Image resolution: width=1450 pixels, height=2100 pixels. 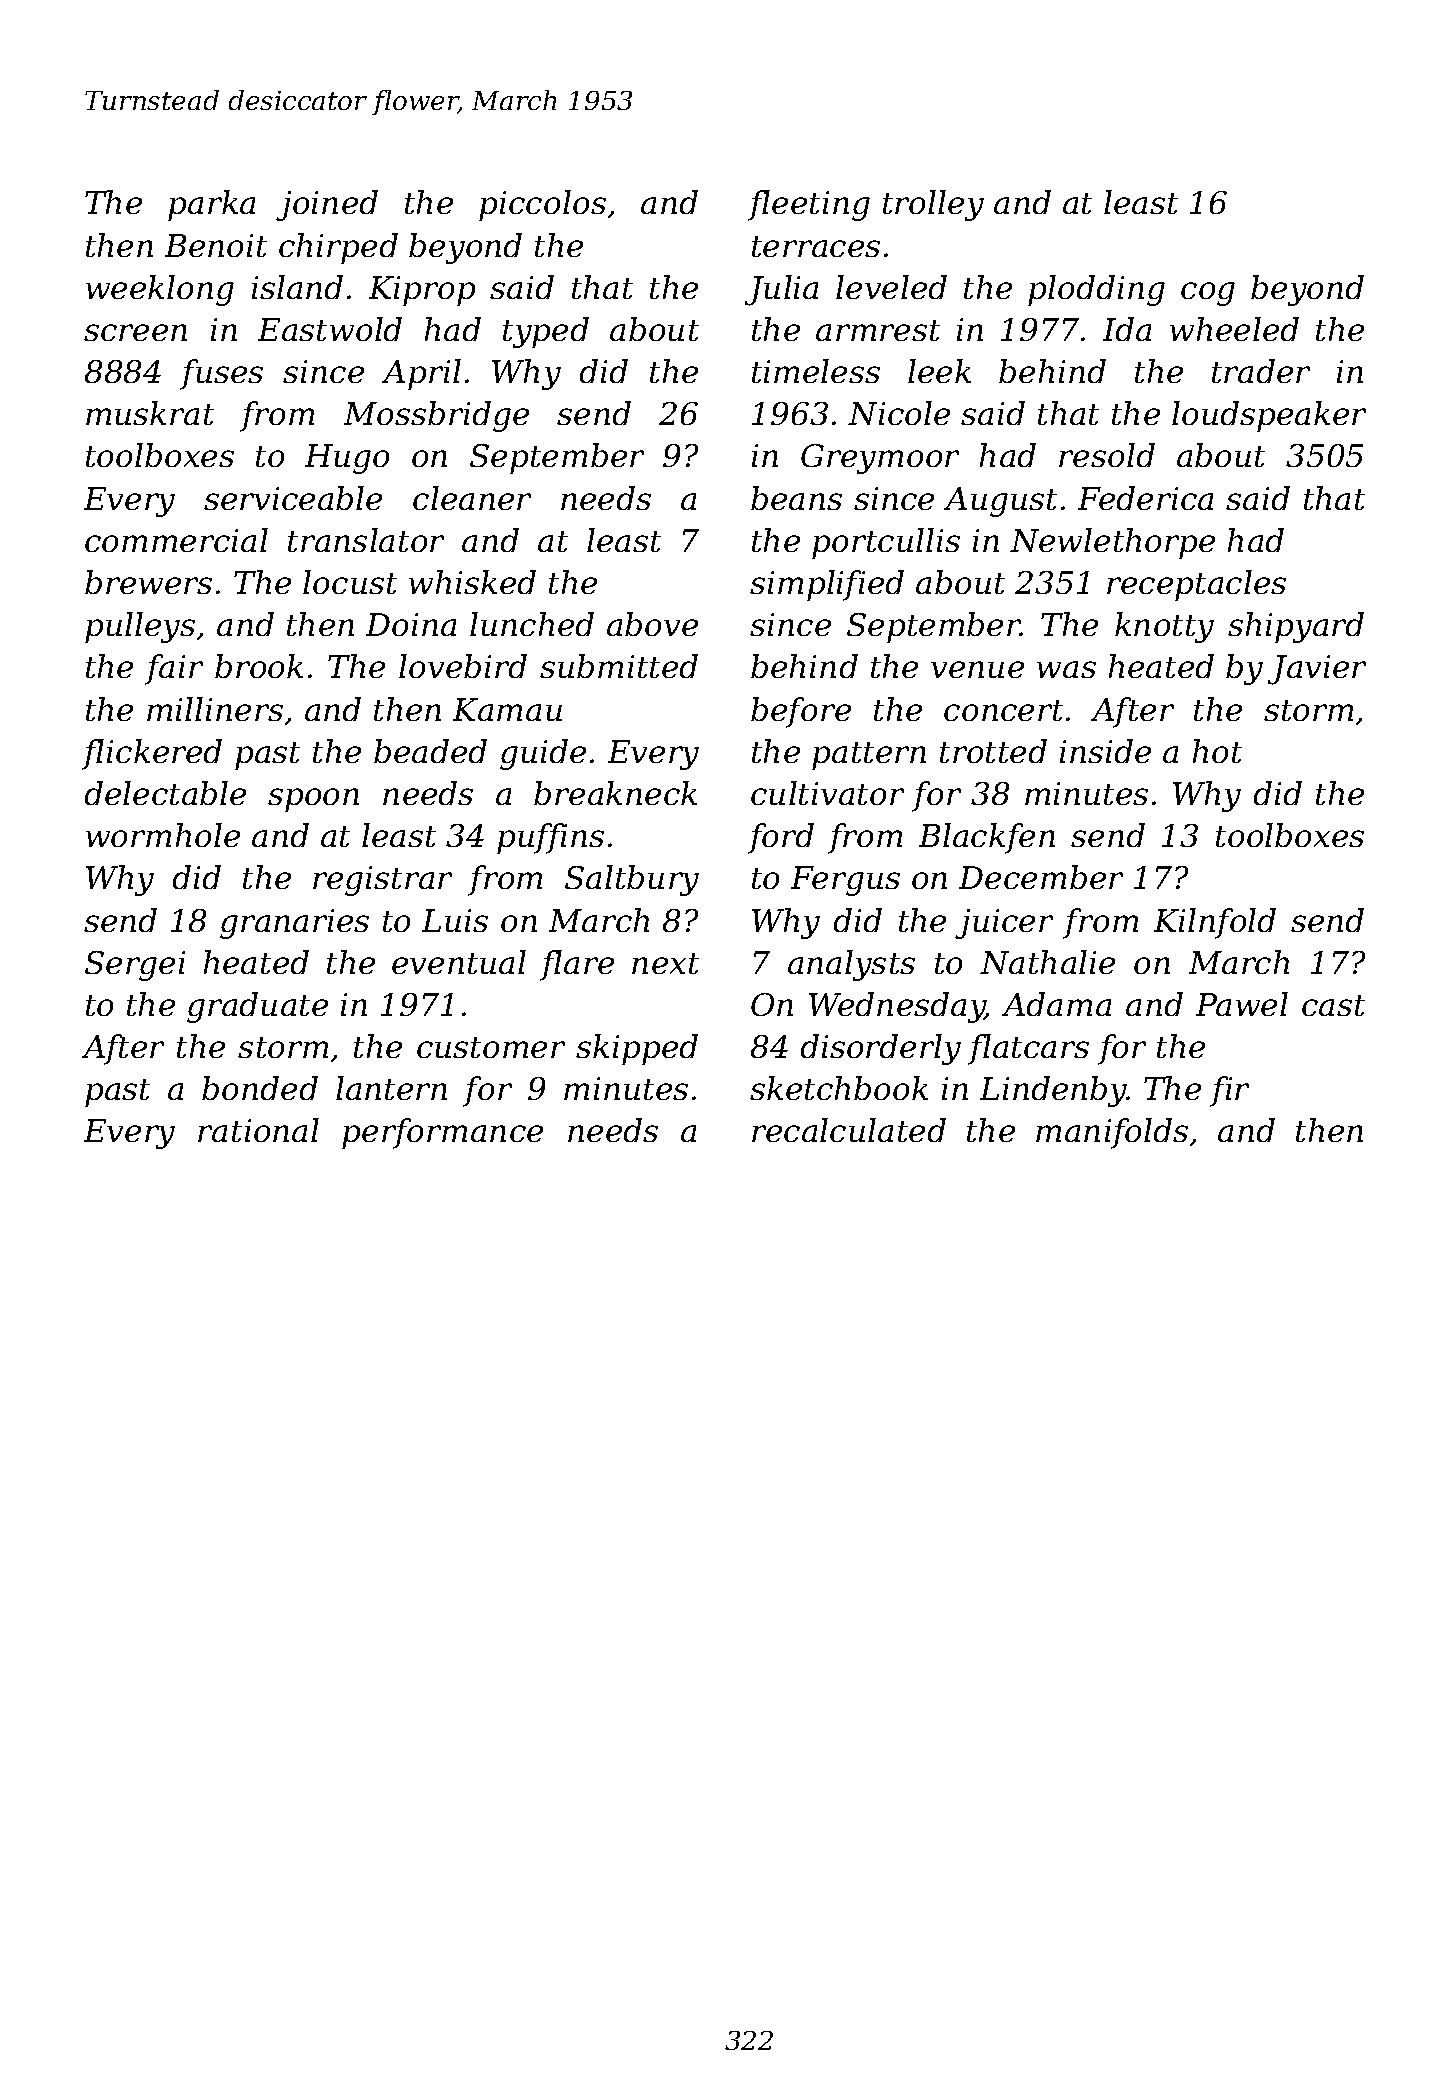 What do you see at coordinates (258, 1130) in the document?
I see `rational` at bounding box center [258, 1130].
